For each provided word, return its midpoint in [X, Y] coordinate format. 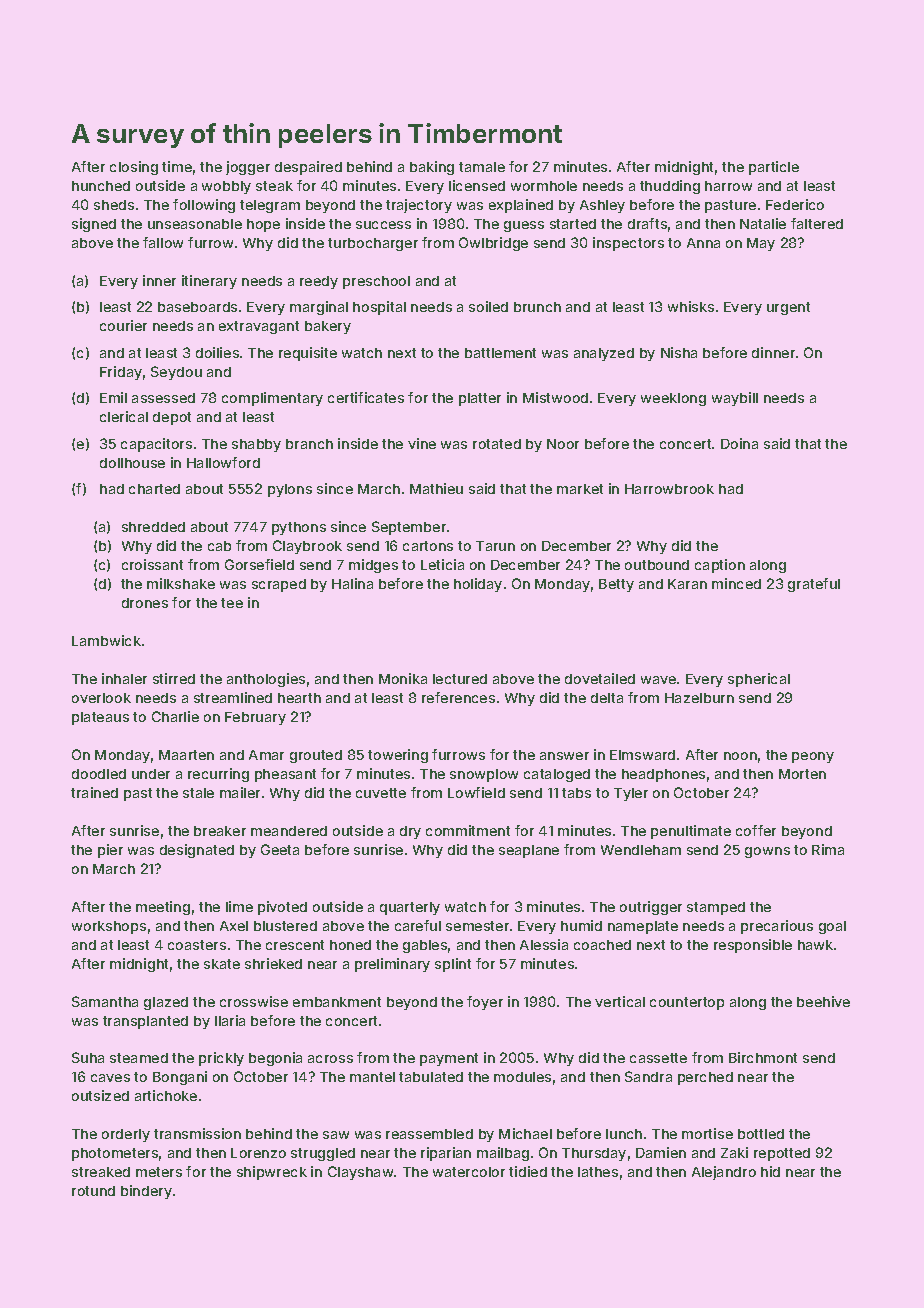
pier [110, 851]
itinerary [209, 282]
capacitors [156, 445]
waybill [735, 399]
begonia [275, 1059]
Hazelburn [699, 698]
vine [422, 443]
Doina [739, 443]
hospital [379, 308]
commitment [468, 830]
